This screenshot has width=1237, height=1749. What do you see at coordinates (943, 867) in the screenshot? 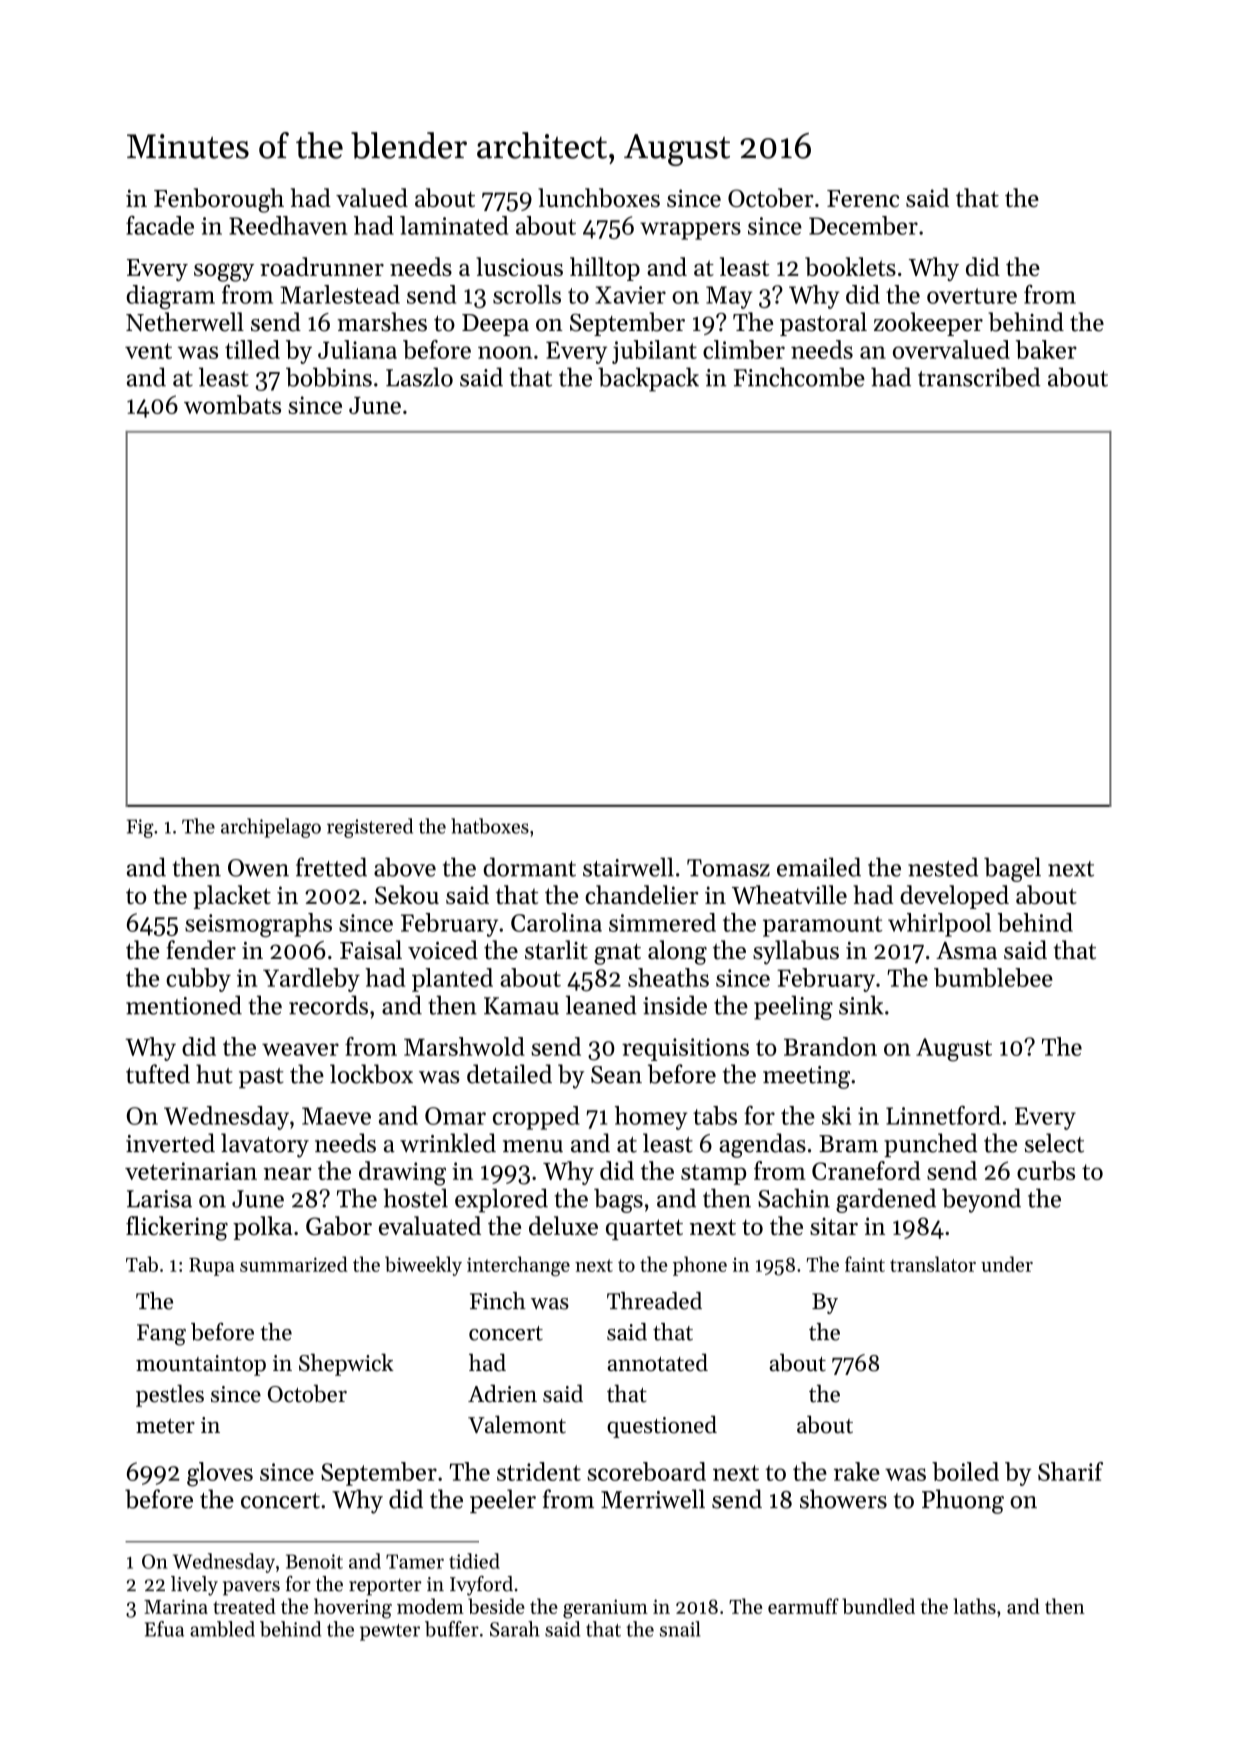
I see `nested` at bounding box center [943, 867].
